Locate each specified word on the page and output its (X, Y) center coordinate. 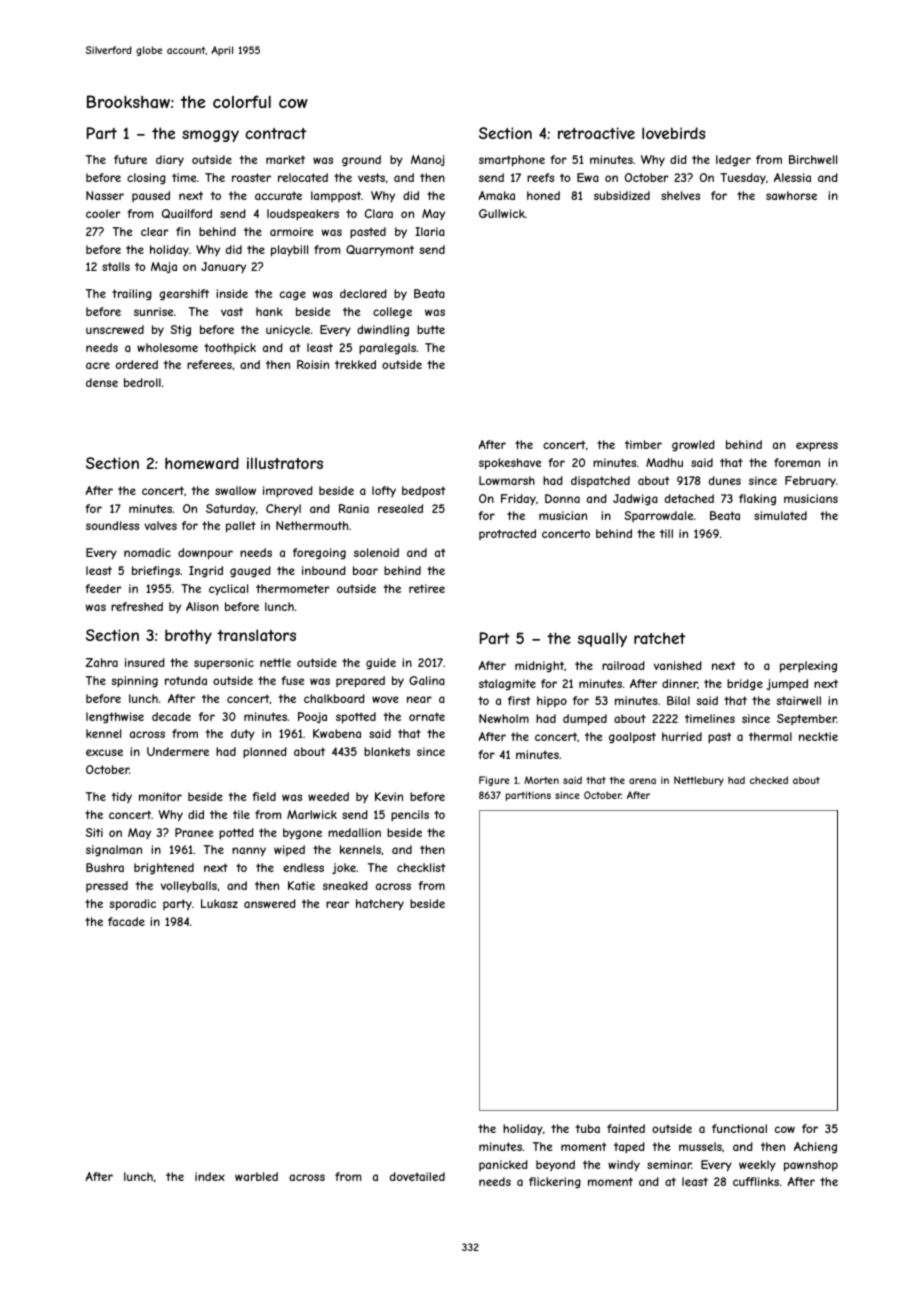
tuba (587, 1128)
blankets (387, 751)
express (817, 447)
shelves (680, 195)
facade (126, 921)
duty (243, 735)
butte (431, 329)
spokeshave (510, 464)
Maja (164, 267)
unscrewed (115, 329)
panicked (503, 1165)
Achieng (815, 1147)
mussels (700, 1146)
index (210, 1176)
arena (642, 781)
